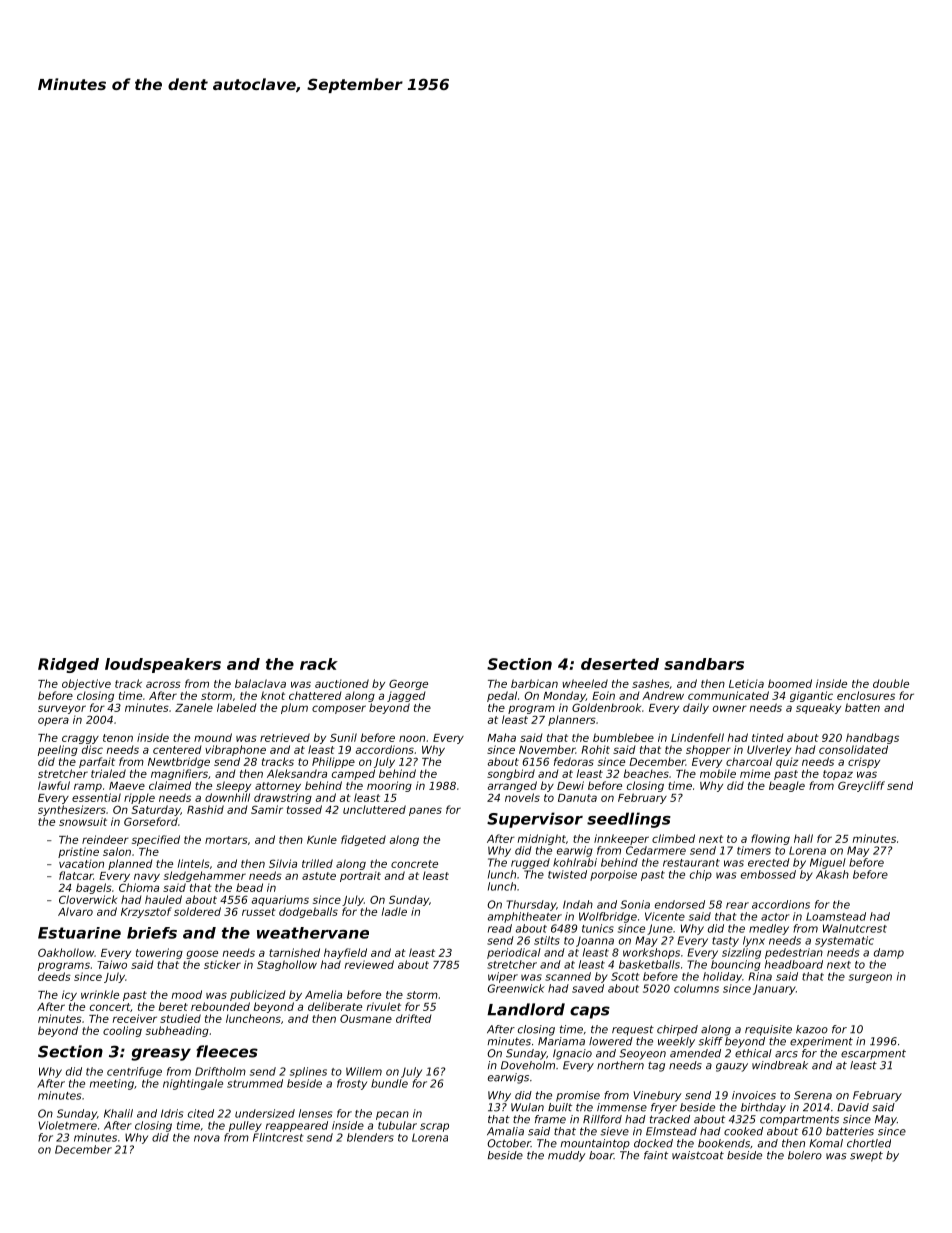 The height and width of the screenshot is (1233, 952). Describe the element at coordinates (891, 683) in the screenshot. I see `double` at that location.
